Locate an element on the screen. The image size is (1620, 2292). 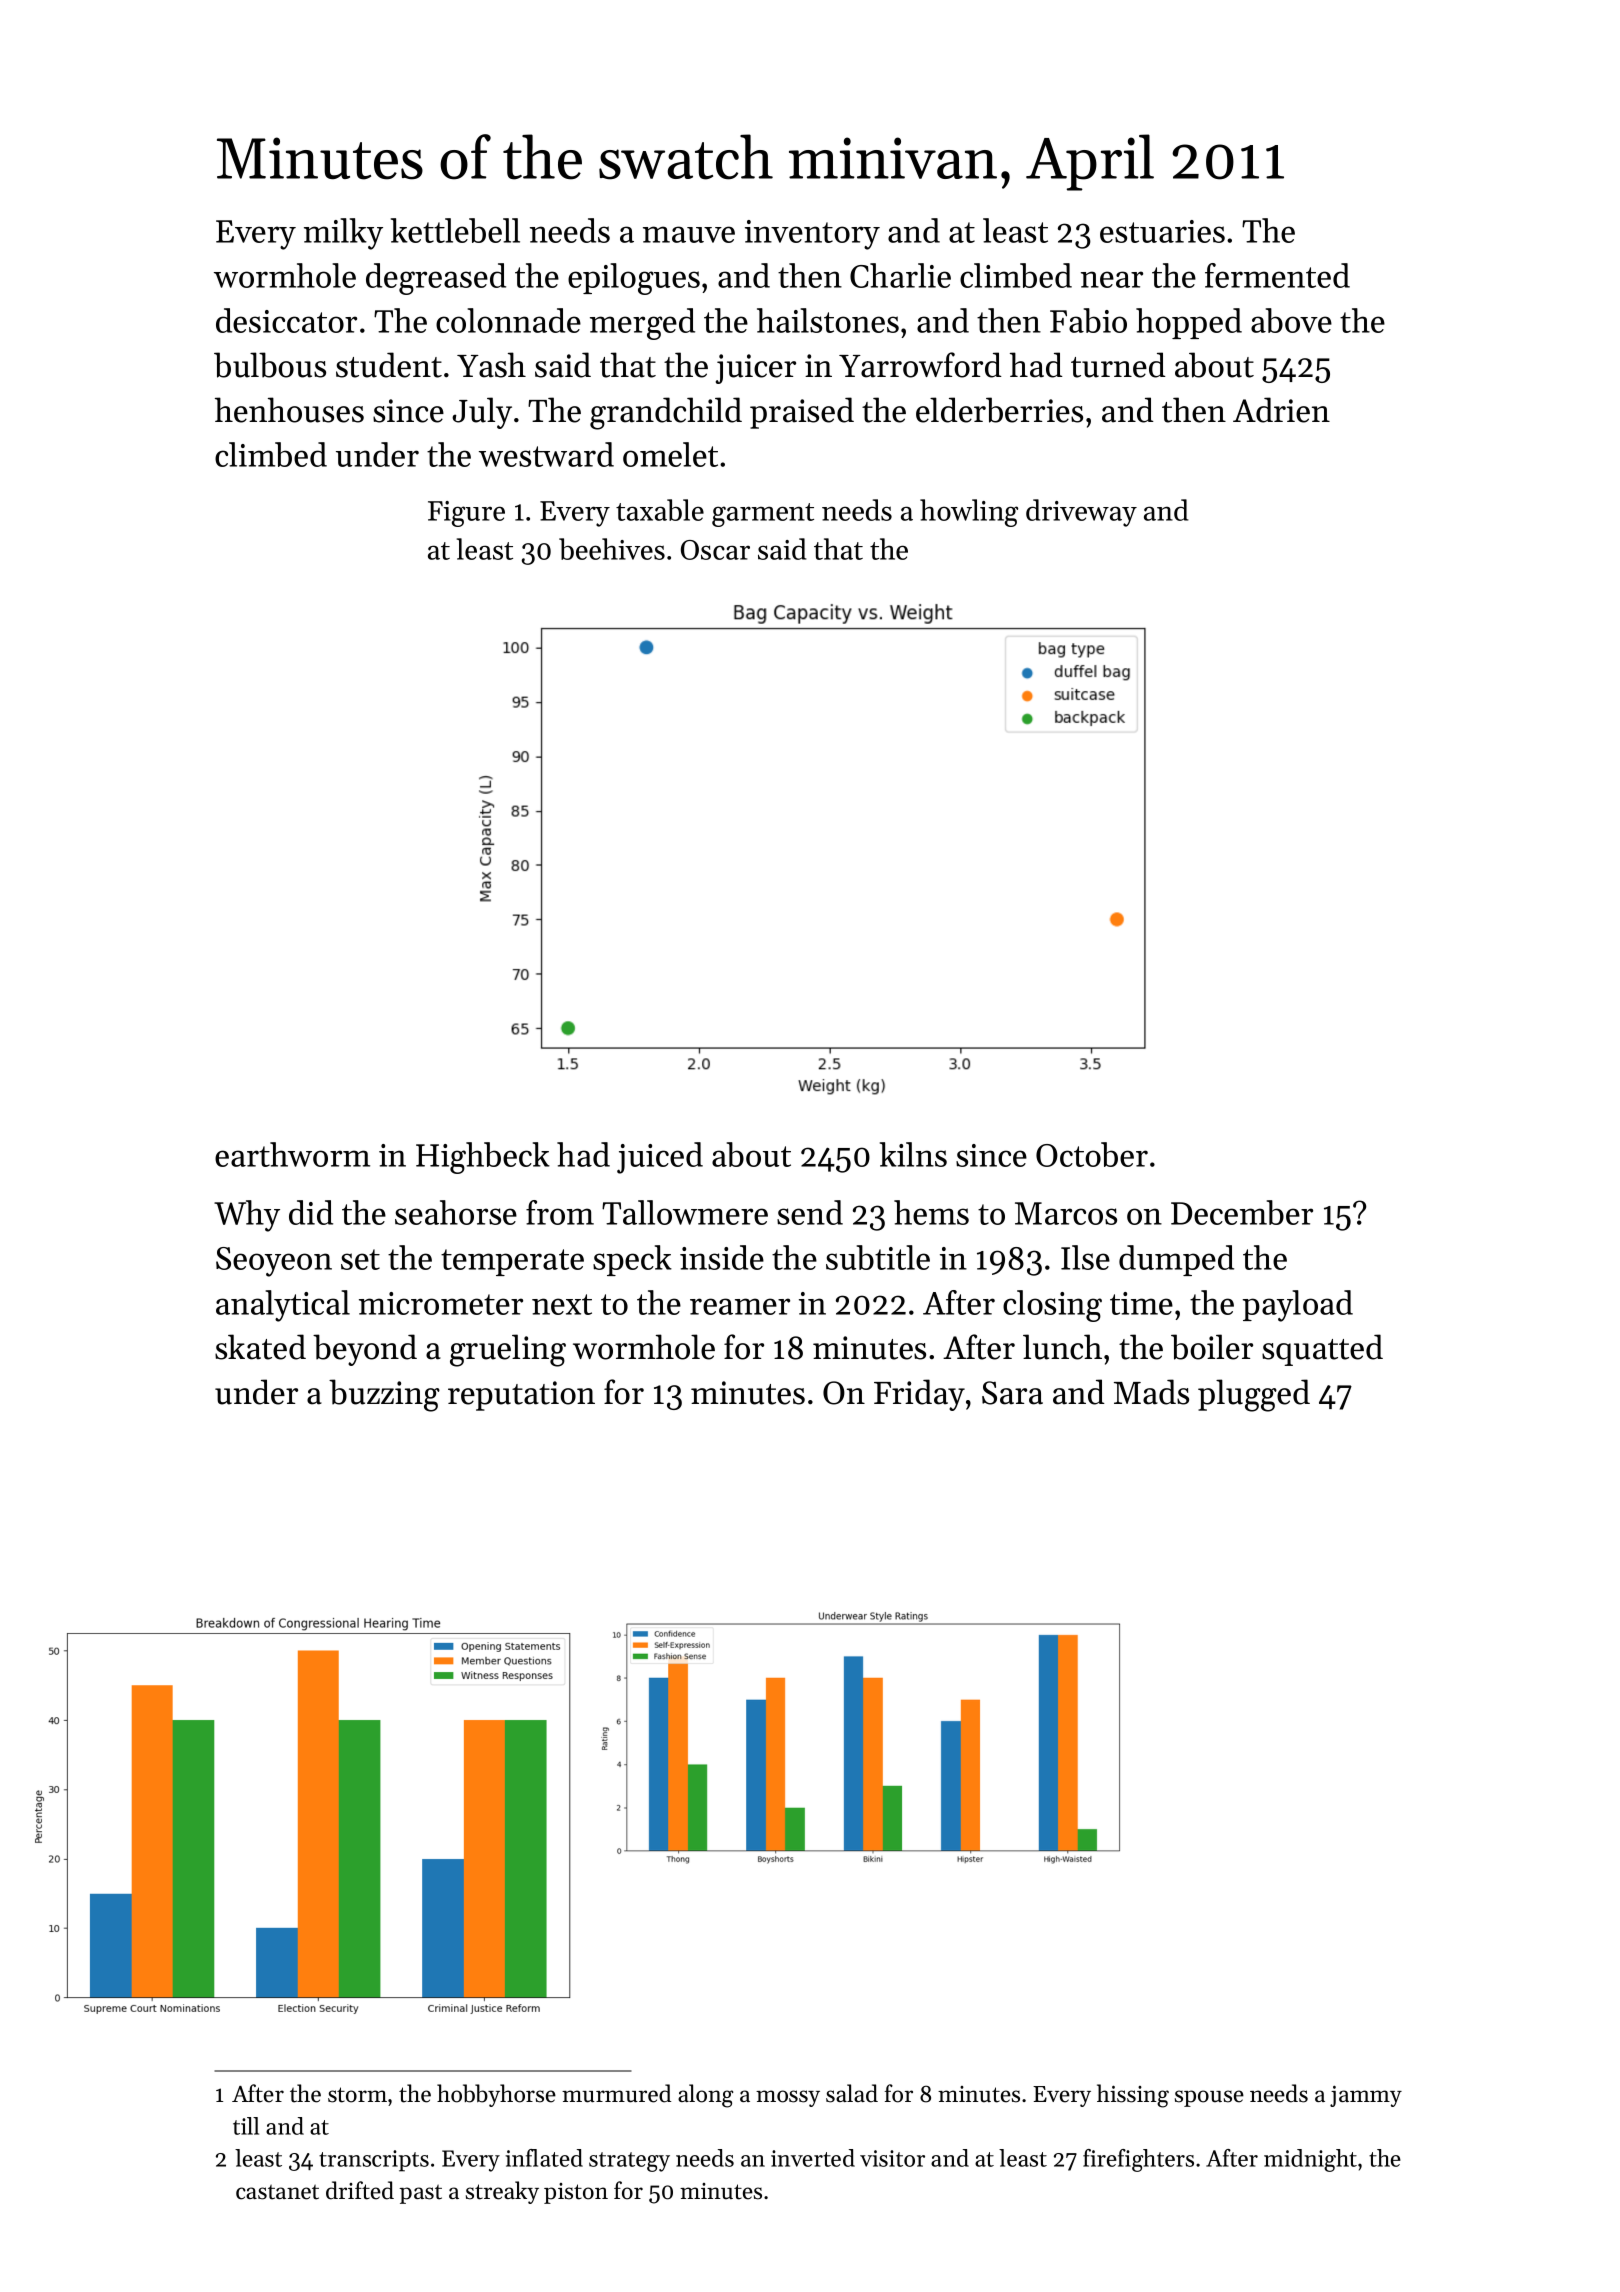
kettlebell is located at coordinates (455, 230).
